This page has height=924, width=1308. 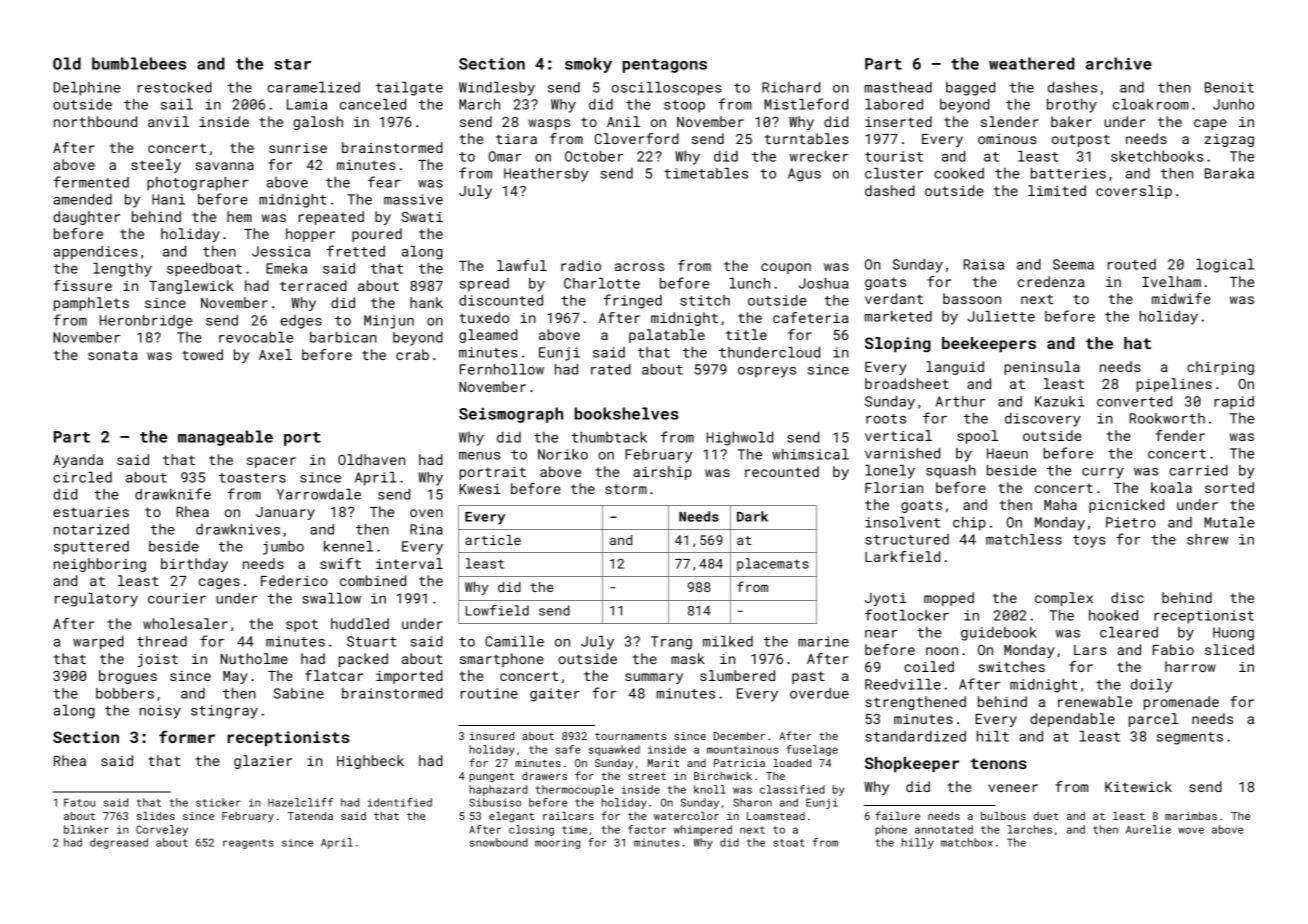 I want to click on barbican, so click(x=343, y=337).
